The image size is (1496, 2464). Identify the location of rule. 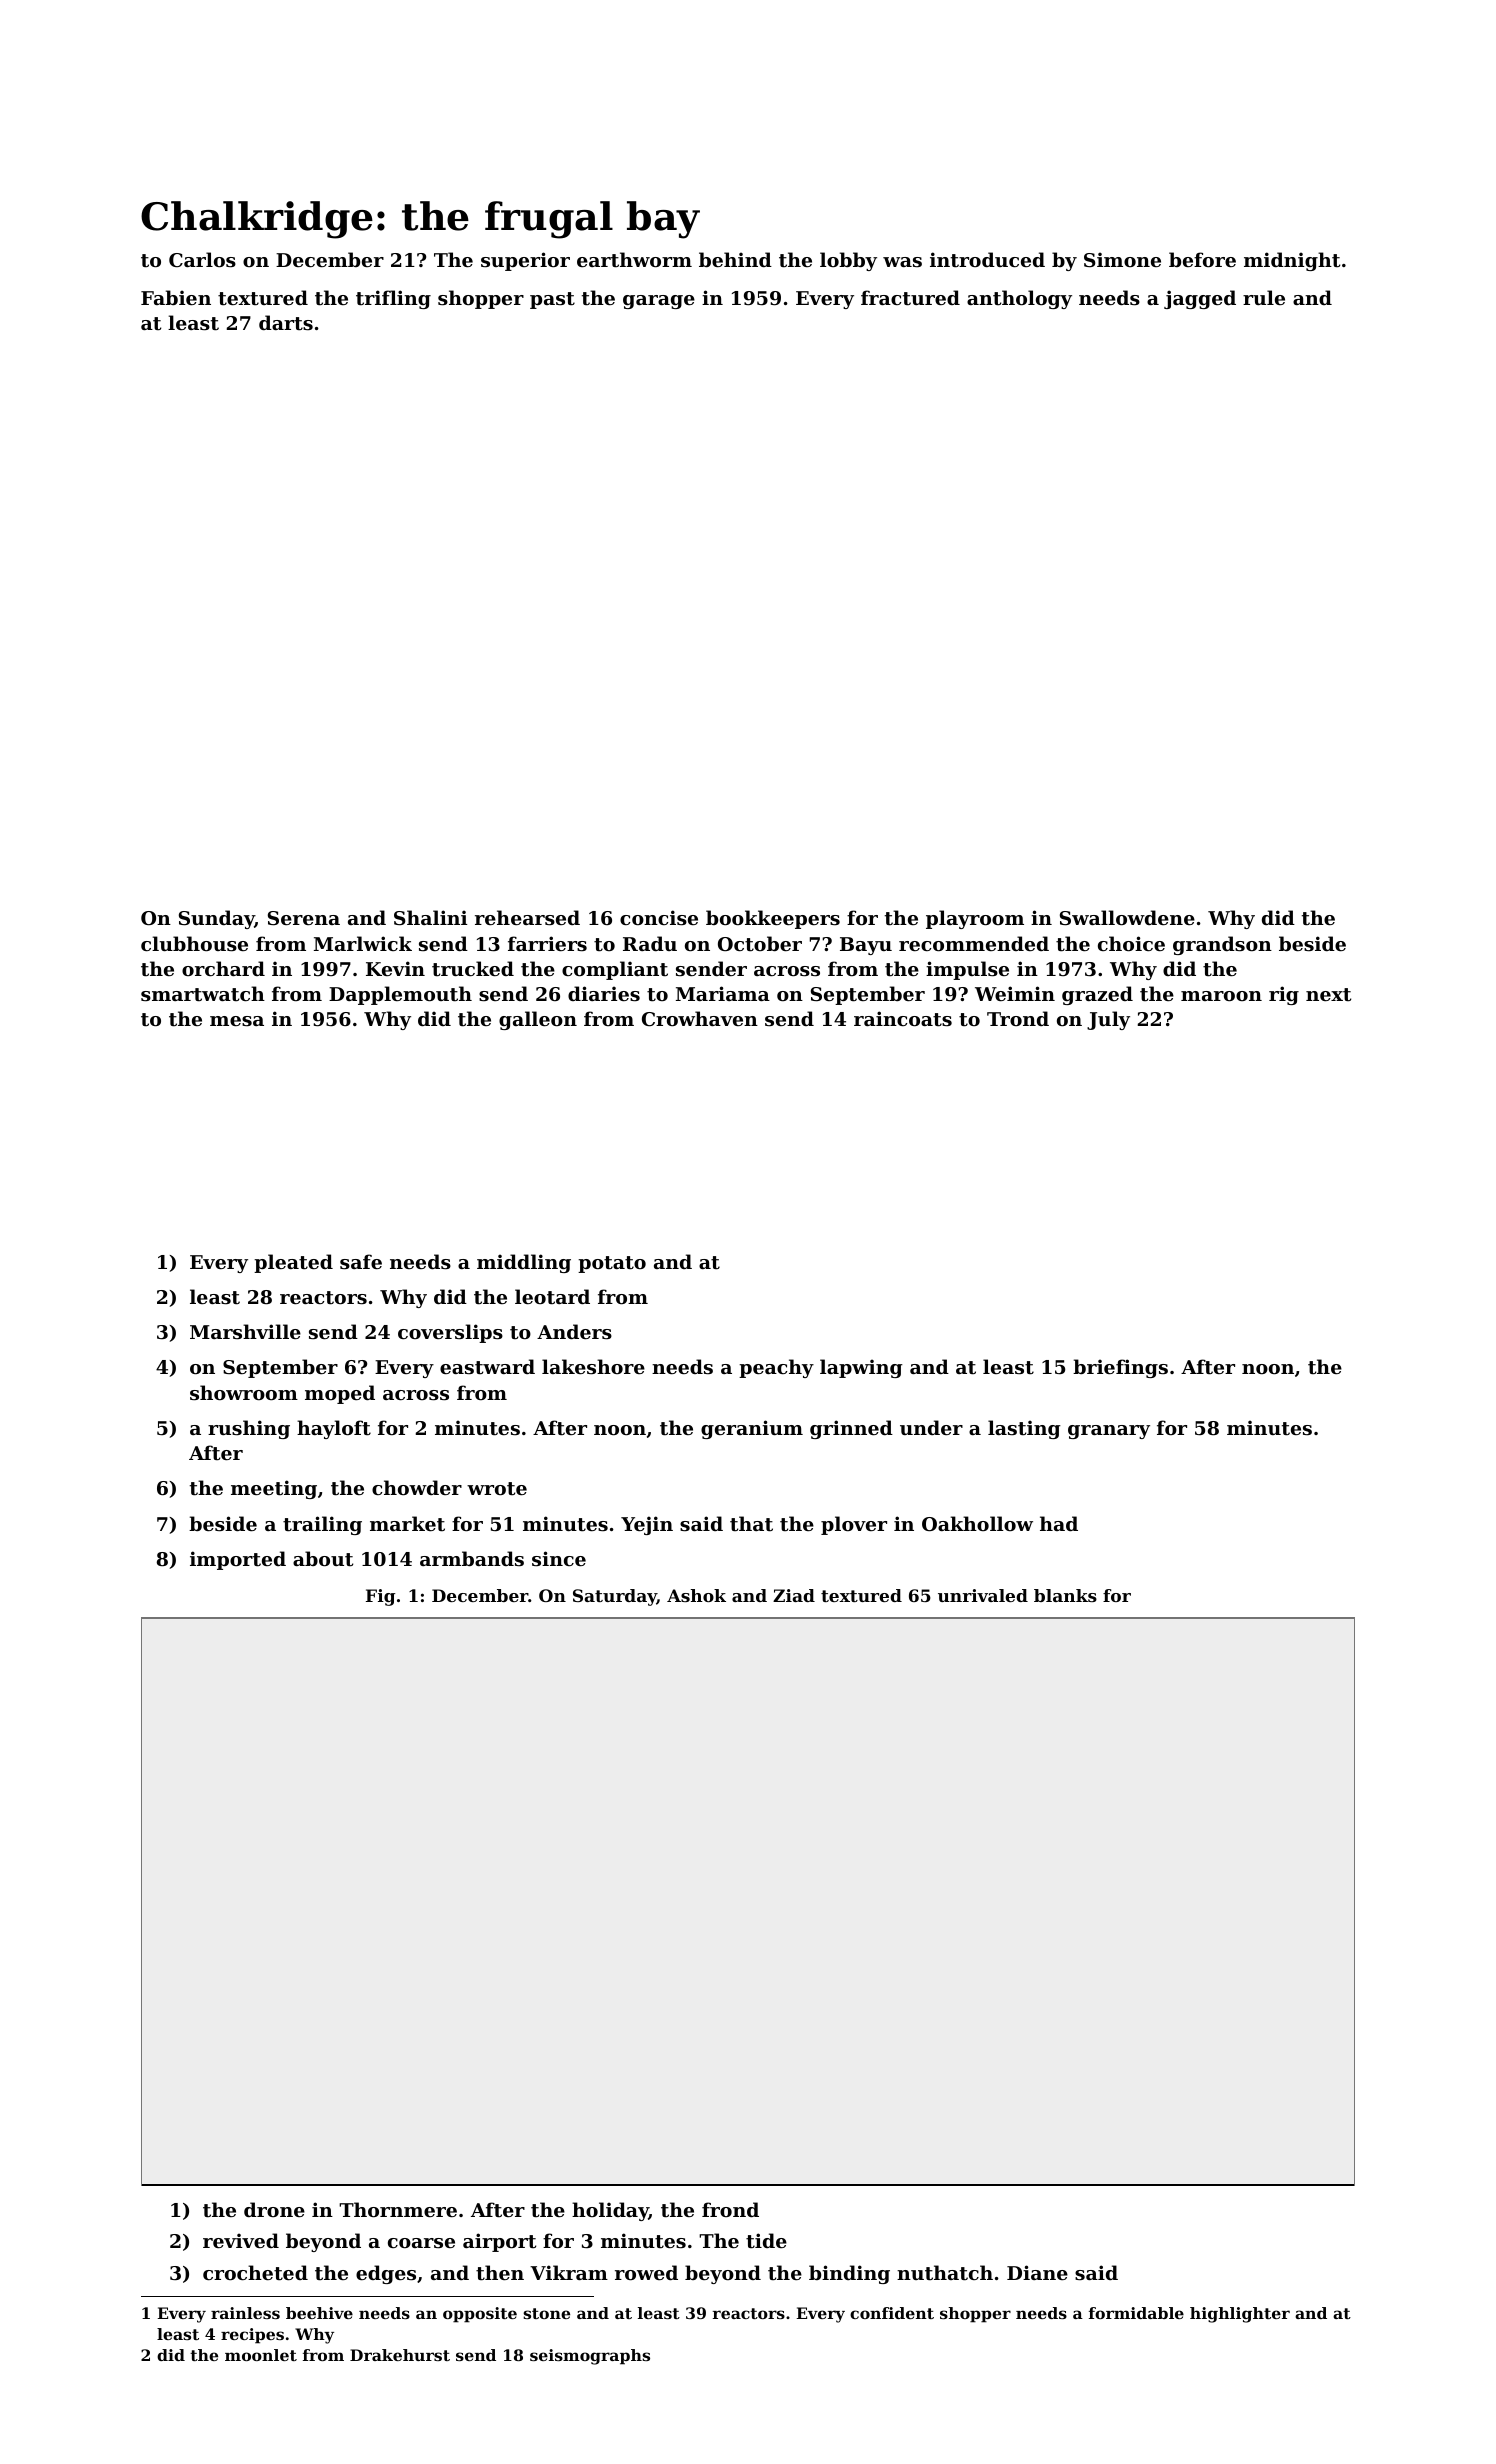
(1264, 297).
